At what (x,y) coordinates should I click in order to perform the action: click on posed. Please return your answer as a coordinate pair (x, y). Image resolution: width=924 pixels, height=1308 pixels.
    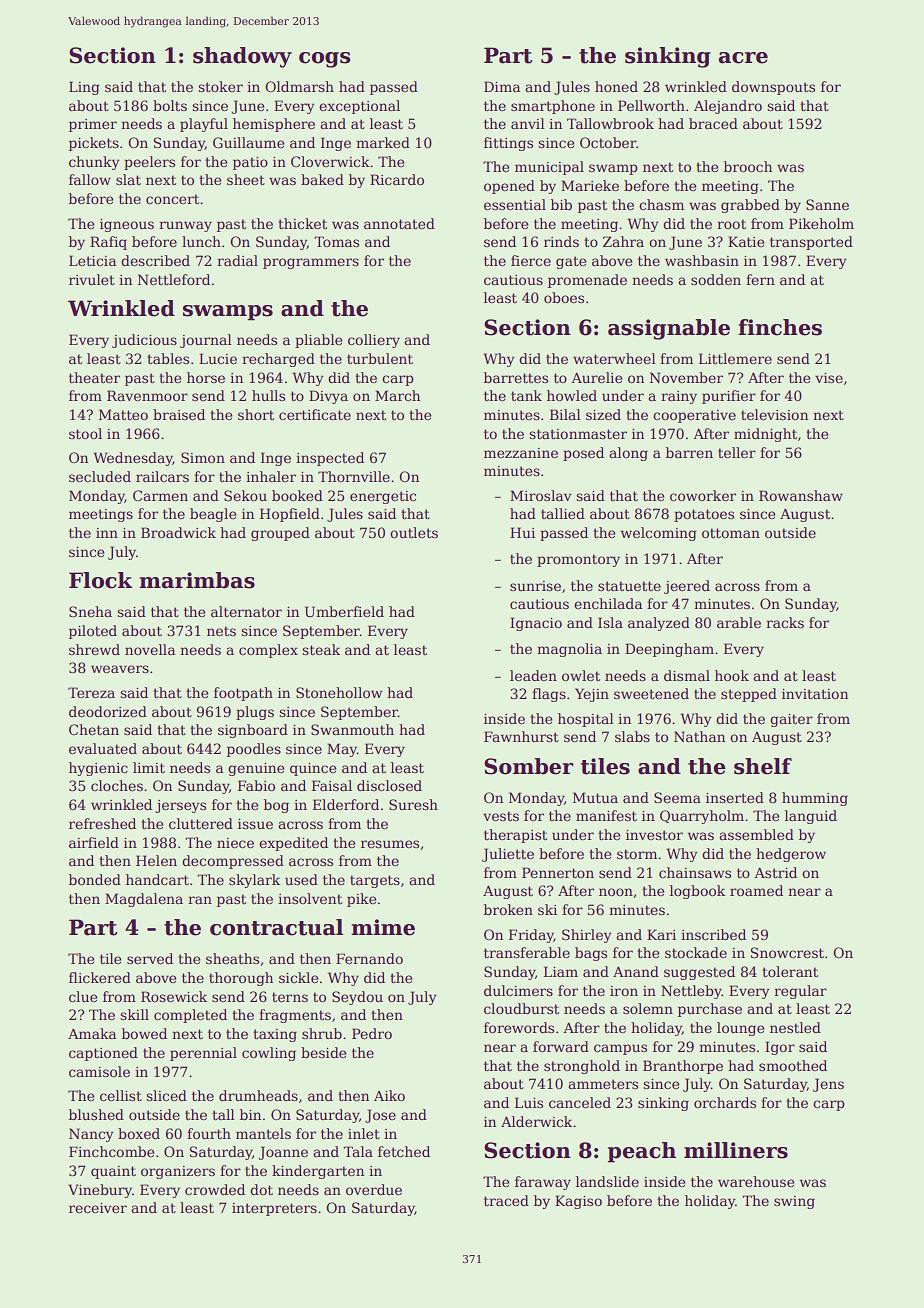
    Looking at the image, I should click on (583, 454).
